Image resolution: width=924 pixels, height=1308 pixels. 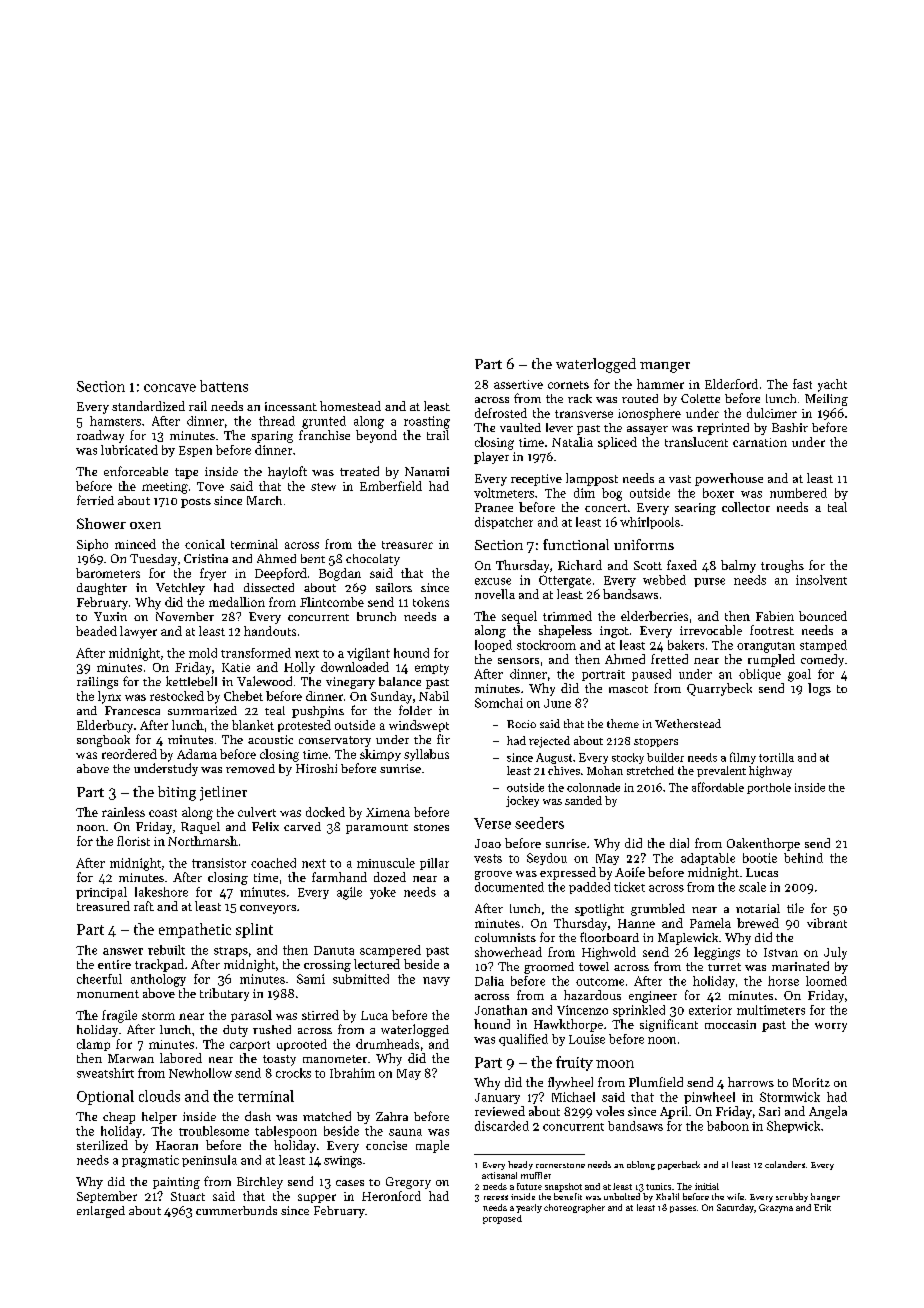 I want to click on Deepford, so click(x=281, y=574).
